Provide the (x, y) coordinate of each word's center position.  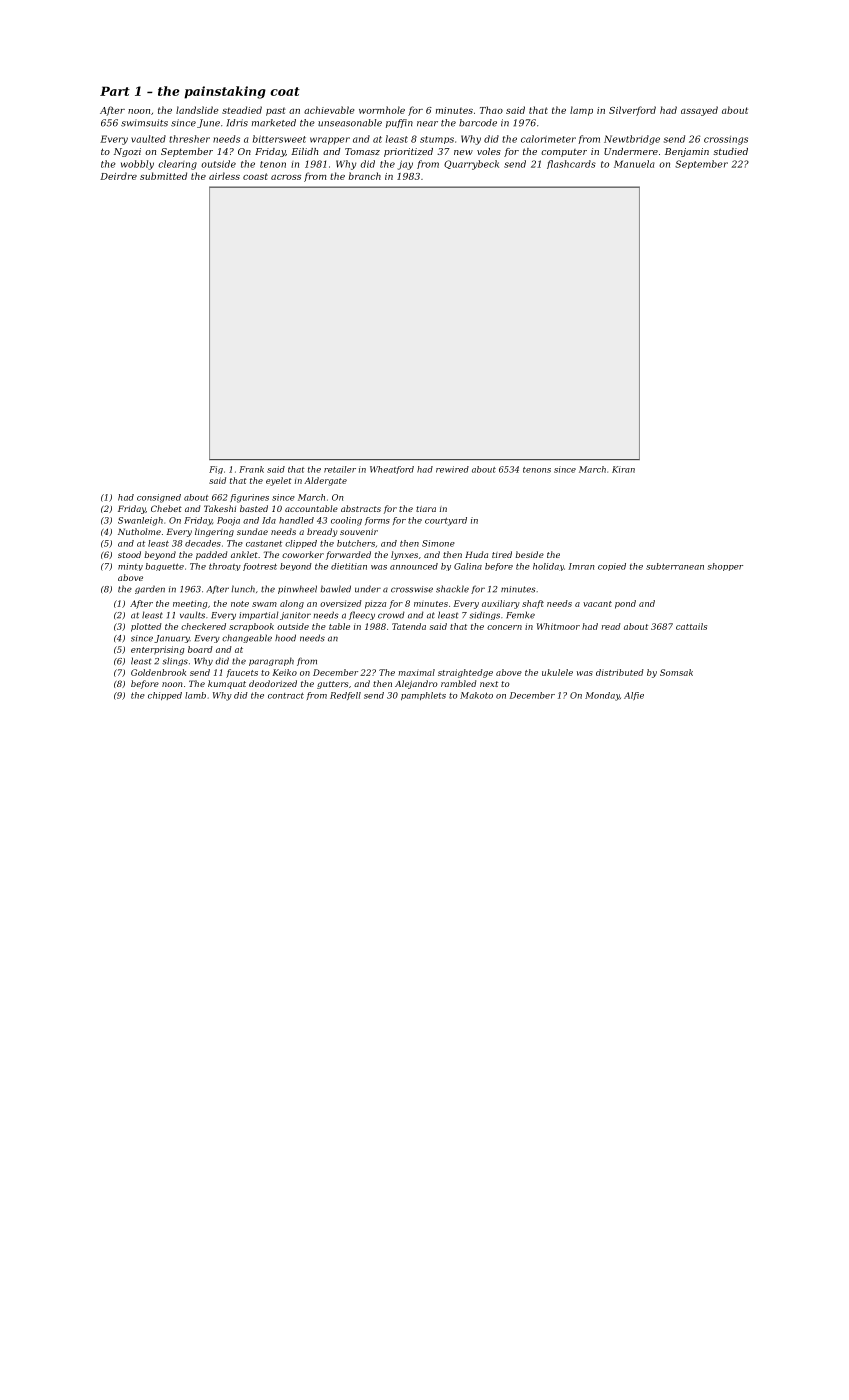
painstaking (225, 92)
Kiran (623, 469)
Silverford (632, 111)
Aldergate (325, 481)
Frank (251, 469)
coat (285, 91)
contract (286, 695)
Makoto (476, 695)
